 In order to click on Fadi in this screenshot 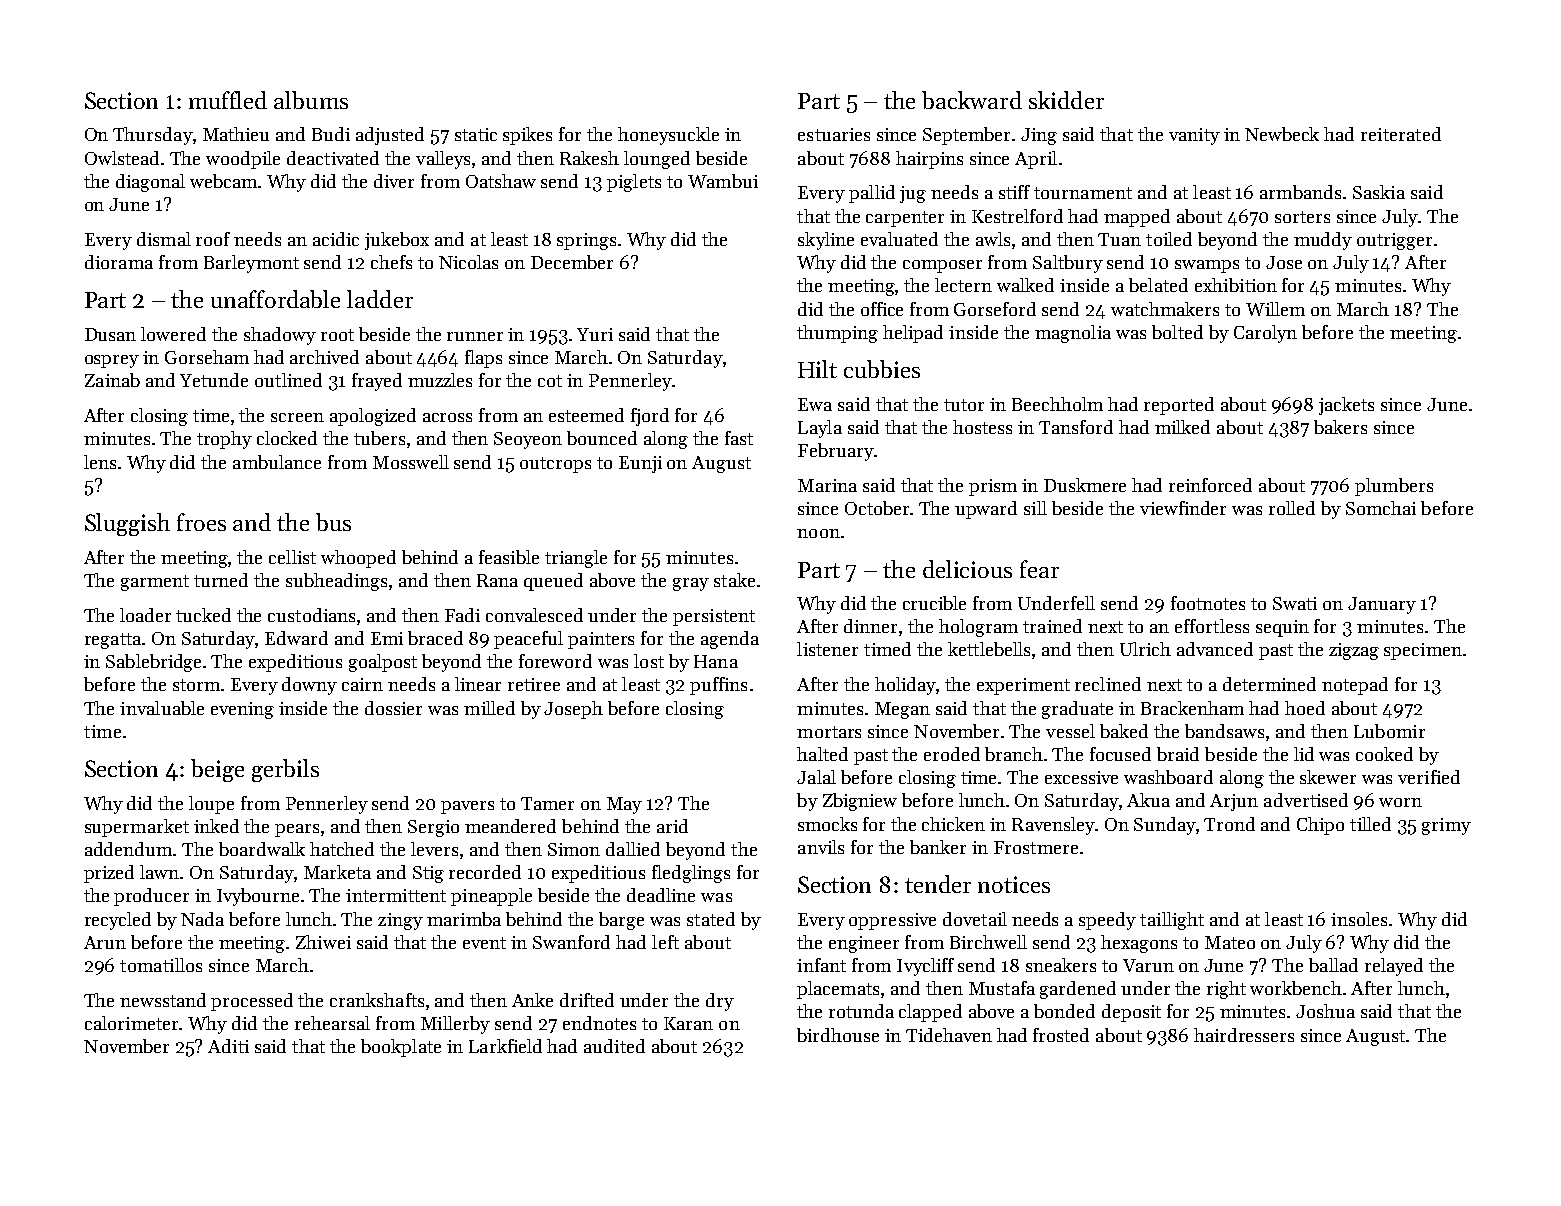, I will do `click(462, 615)`.
